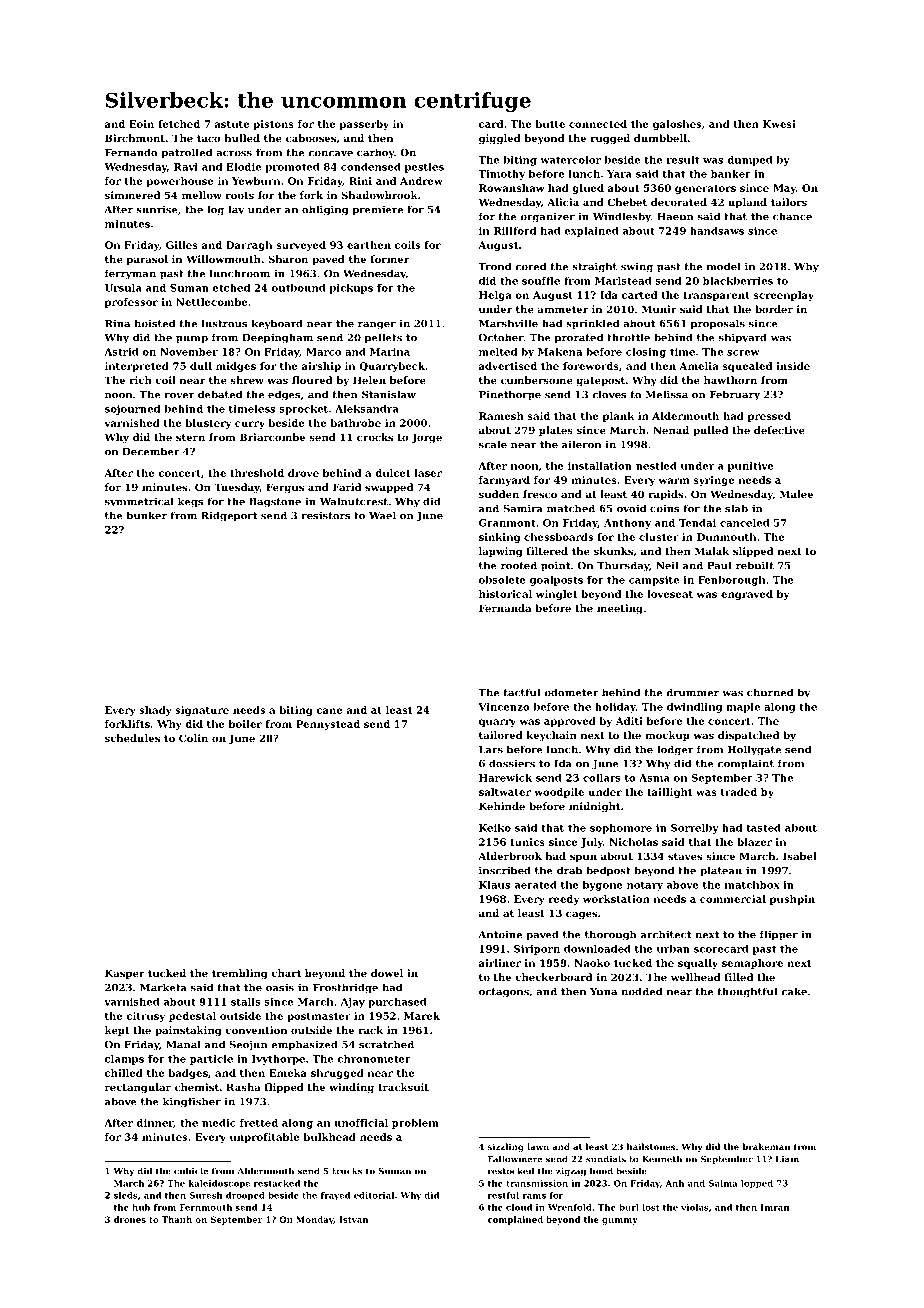  Describe the element at coordinates (147, 515) in the page. I see `bunker` at that location.
